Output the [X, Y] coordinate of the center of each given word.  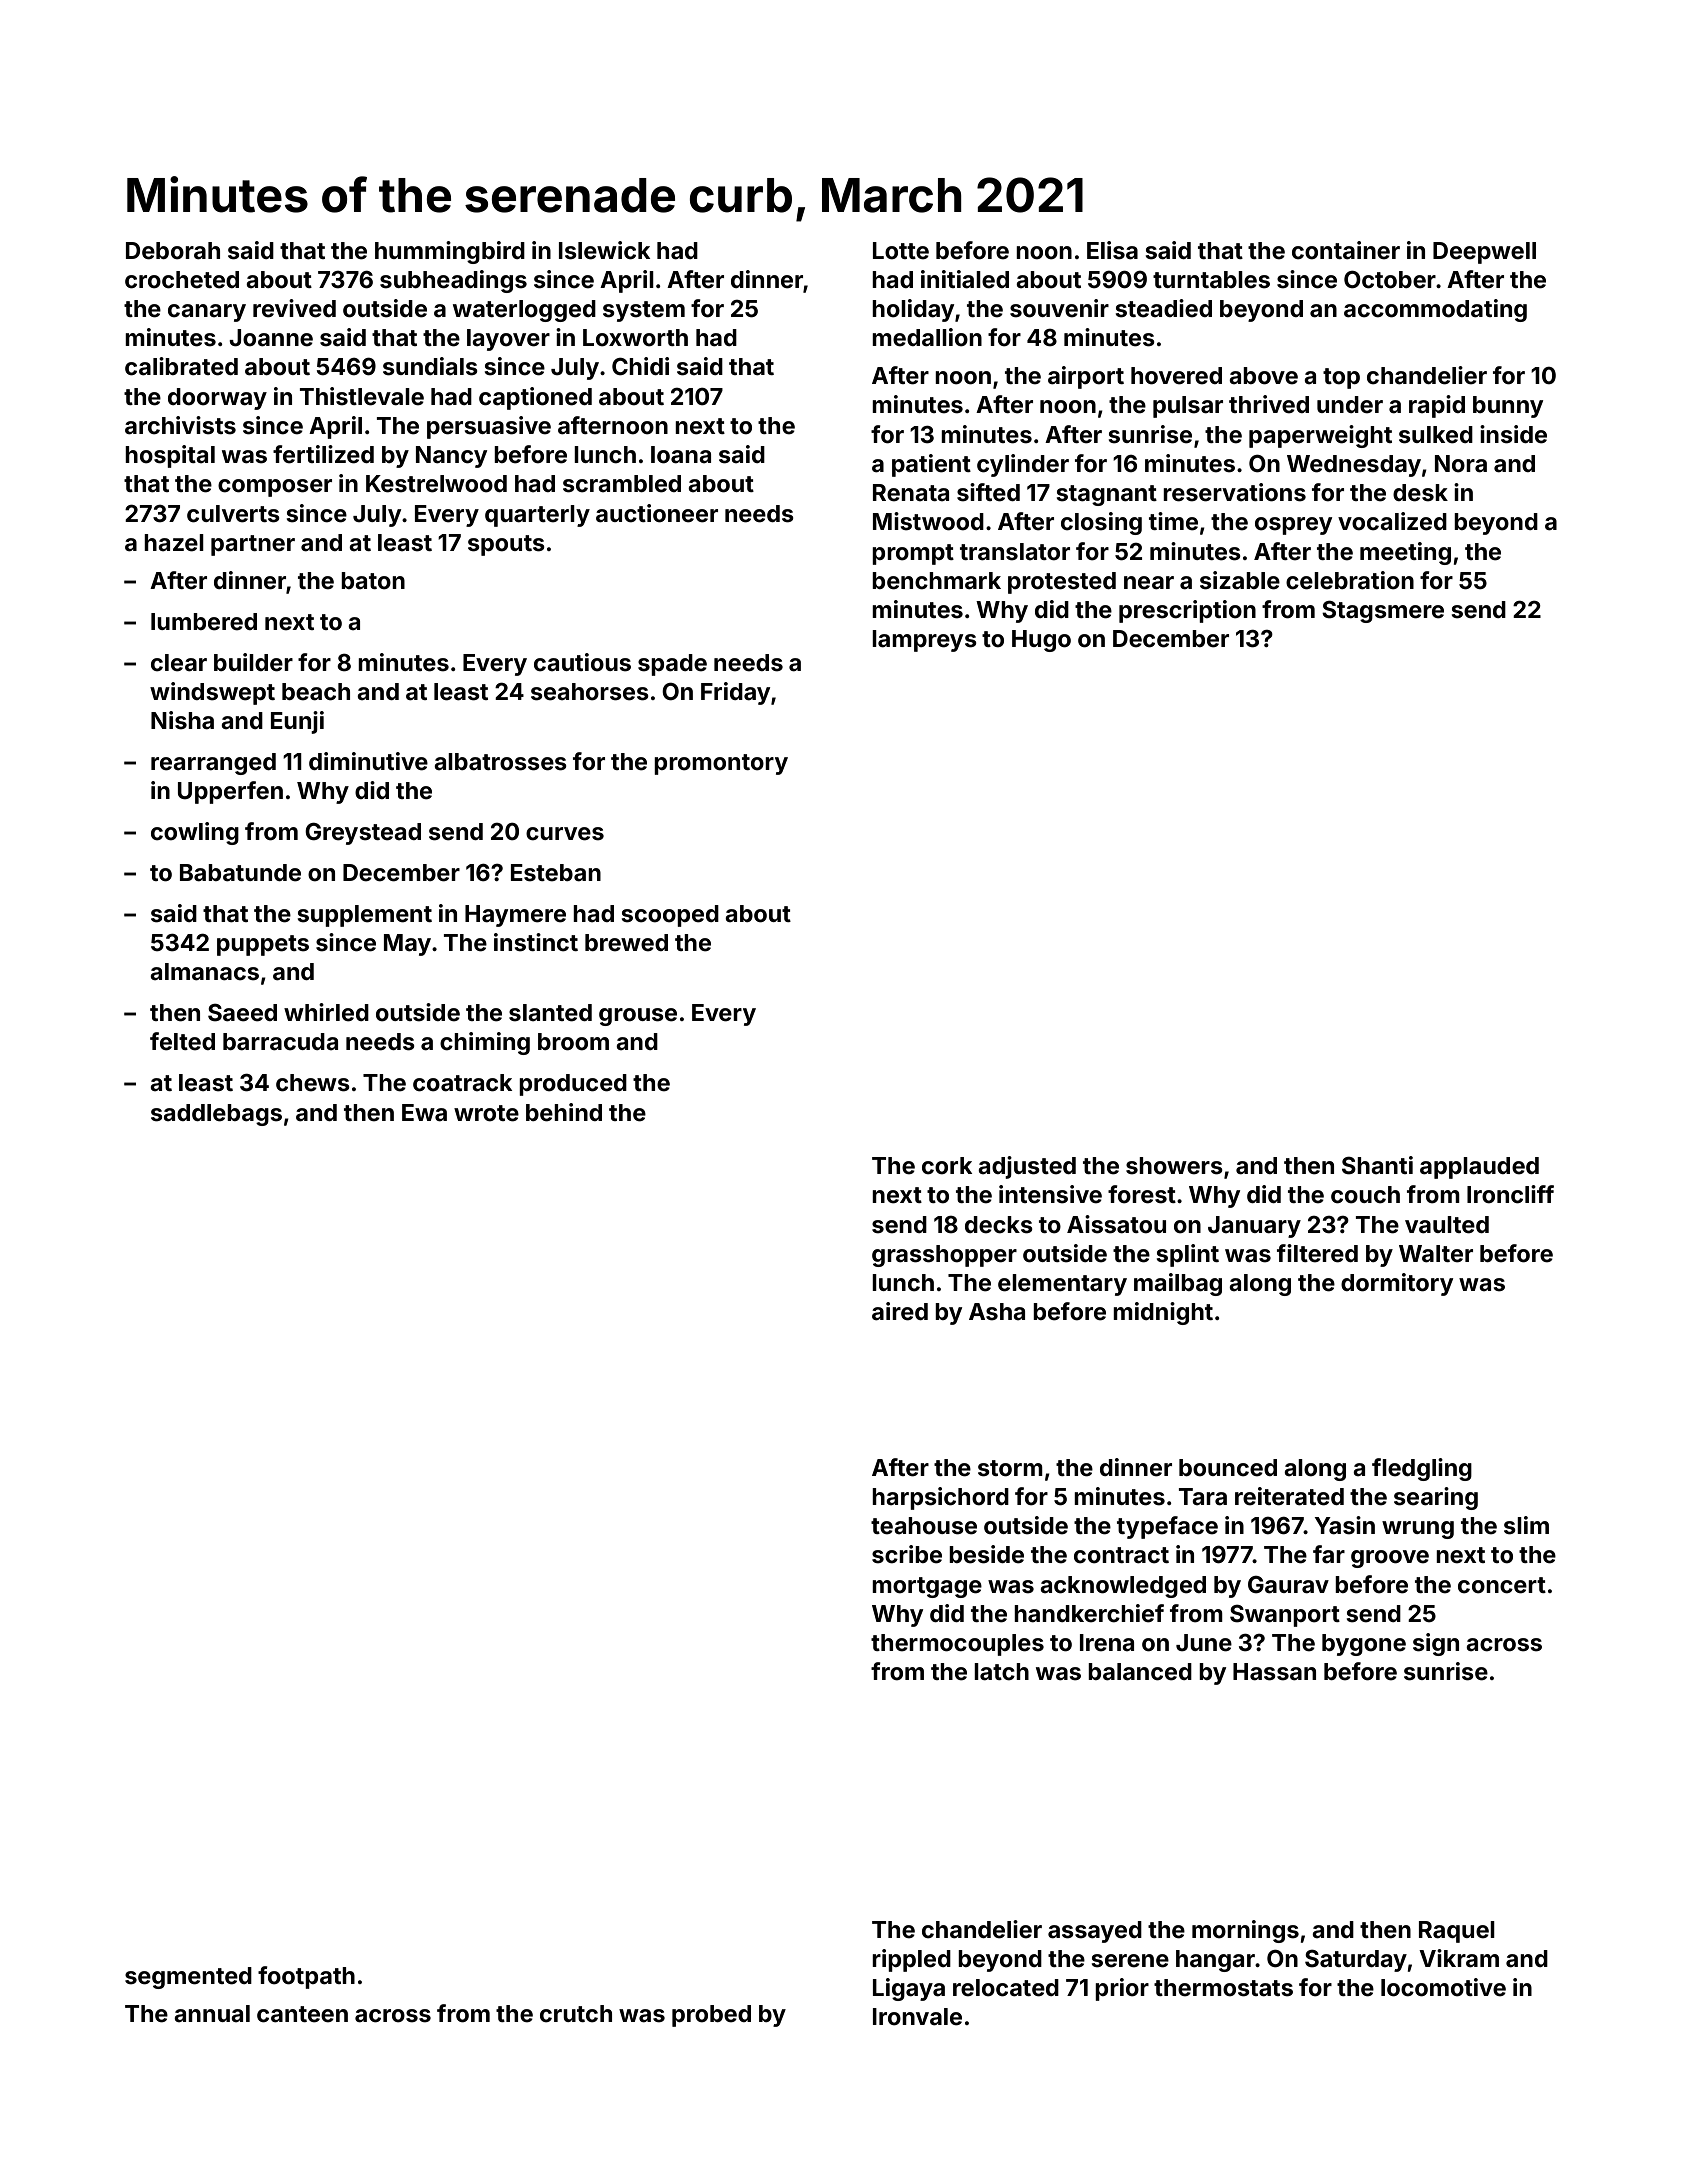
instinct [536, 942]
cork [947, 1166]
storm [1010, 1468]
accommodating [1435, 310]
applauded [1479, 1168]
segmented [188, 1978]
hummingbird [450, 252]
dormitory [1397, 1284]
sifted [988, 492]
